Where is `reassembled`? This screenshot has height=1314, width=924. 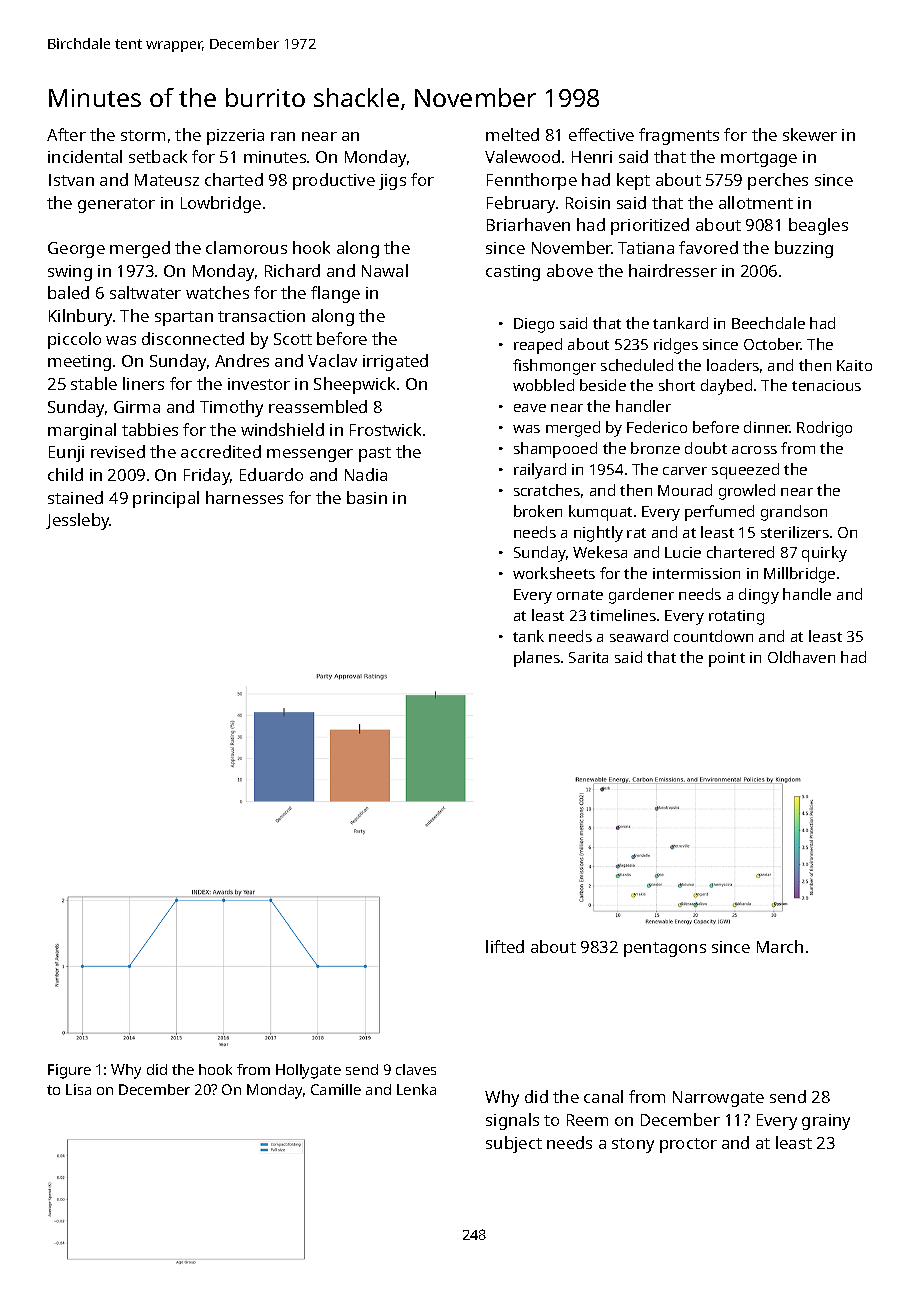 reassembled is located at coordinates (318, 406).
